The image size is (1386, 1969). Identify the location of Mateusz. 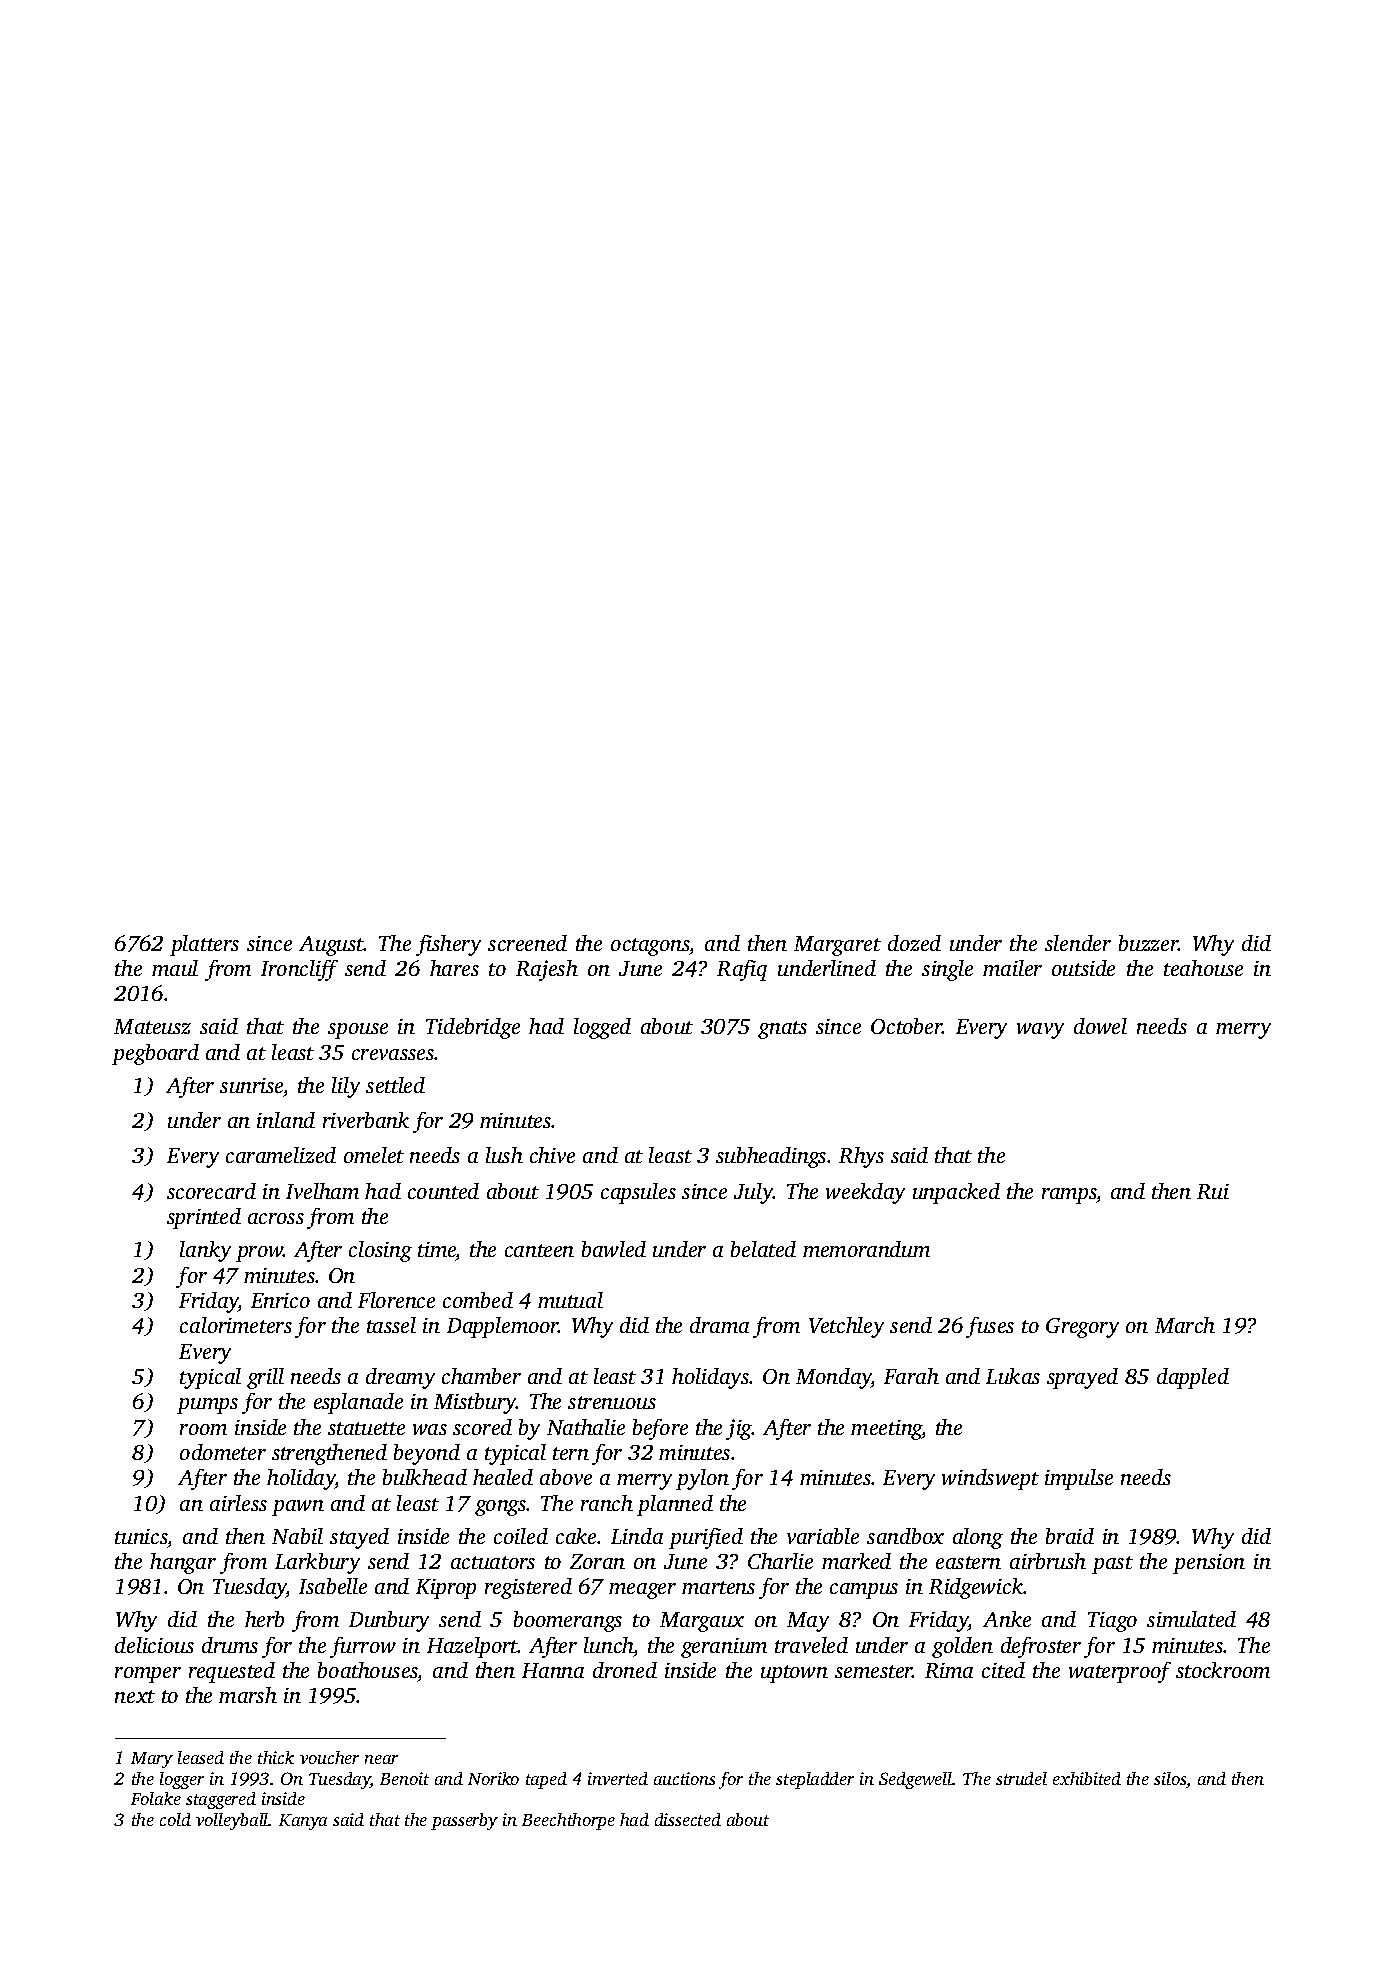
(152, 1026).
